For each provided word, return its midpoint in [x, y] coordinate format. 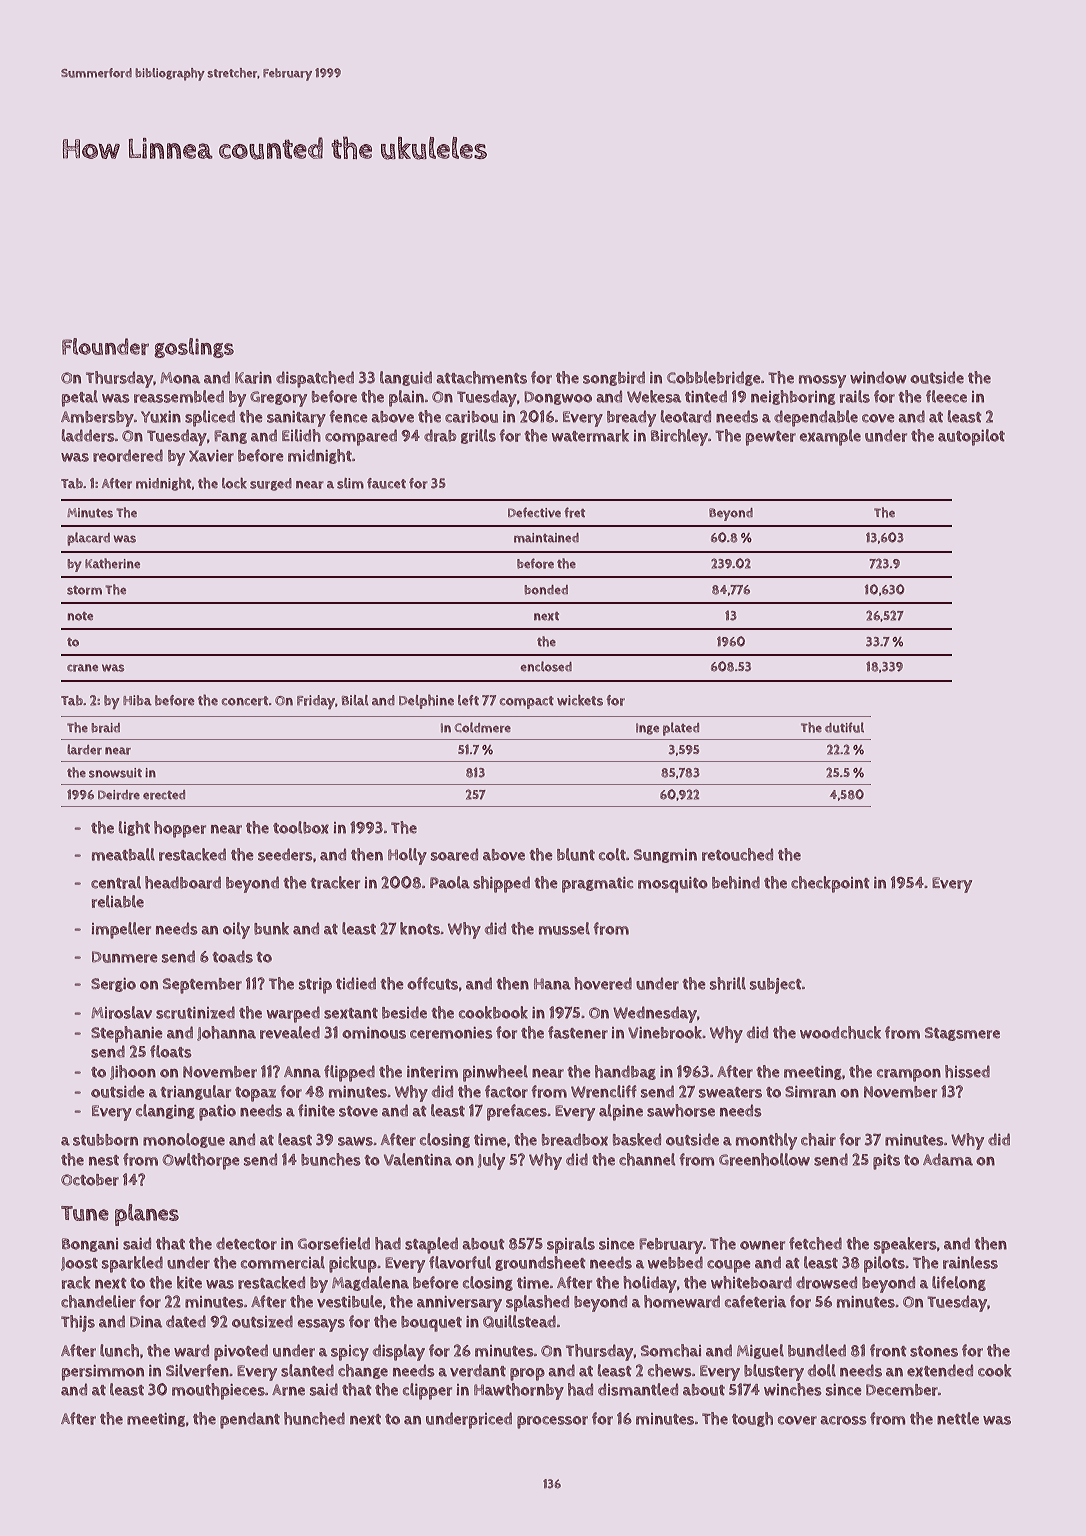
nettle [958, 1418]
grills [478, 436]
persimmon [103, 1373]
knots [420, 928]
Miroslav [121, 1012]
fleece [946, 396]
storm [84, 590]
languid [406, 378]
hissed [967, 1071]
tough [752, 1419]
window [878, 377]
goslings [194, 348]
